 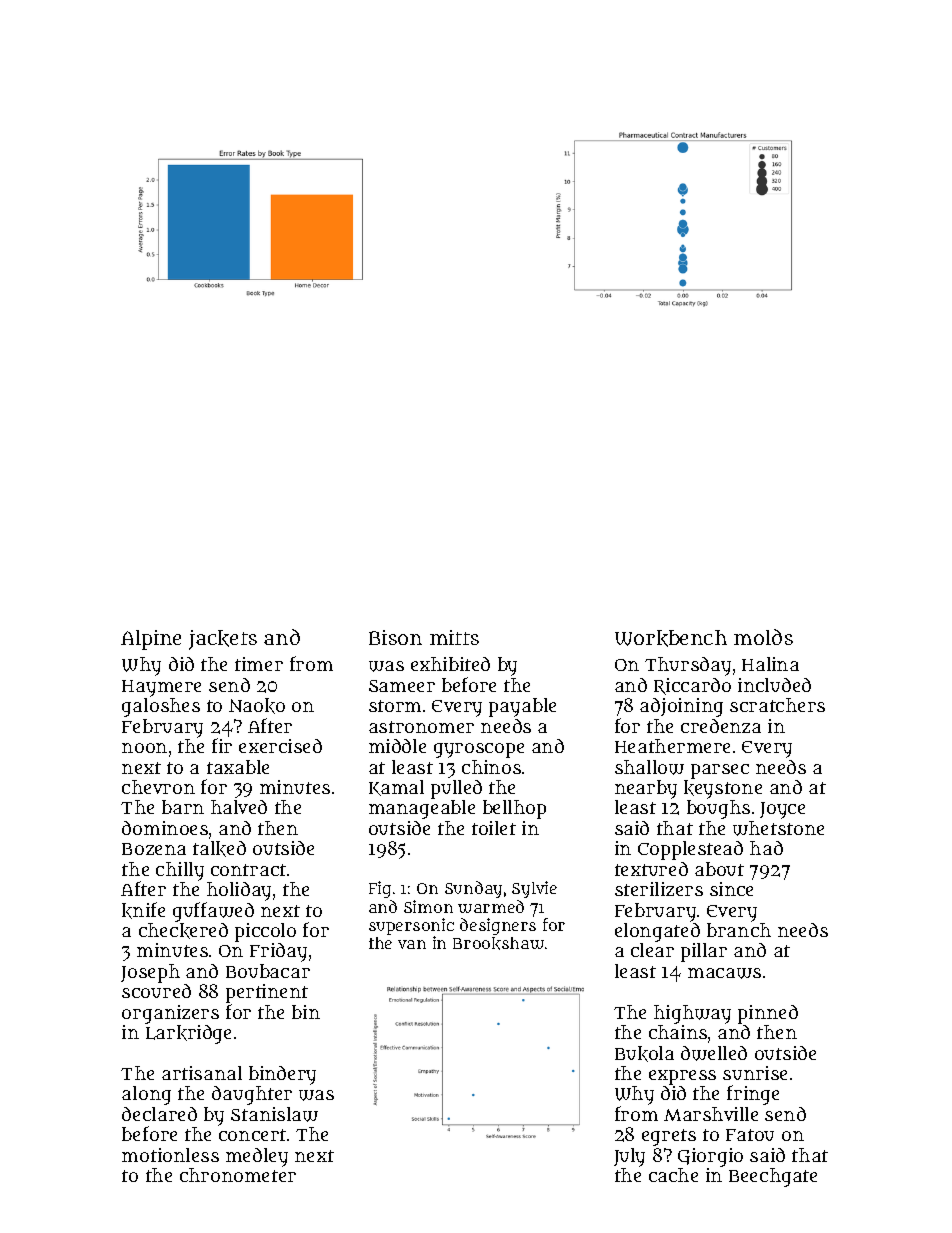 I want to click on van, so click(x=412, y=944).
